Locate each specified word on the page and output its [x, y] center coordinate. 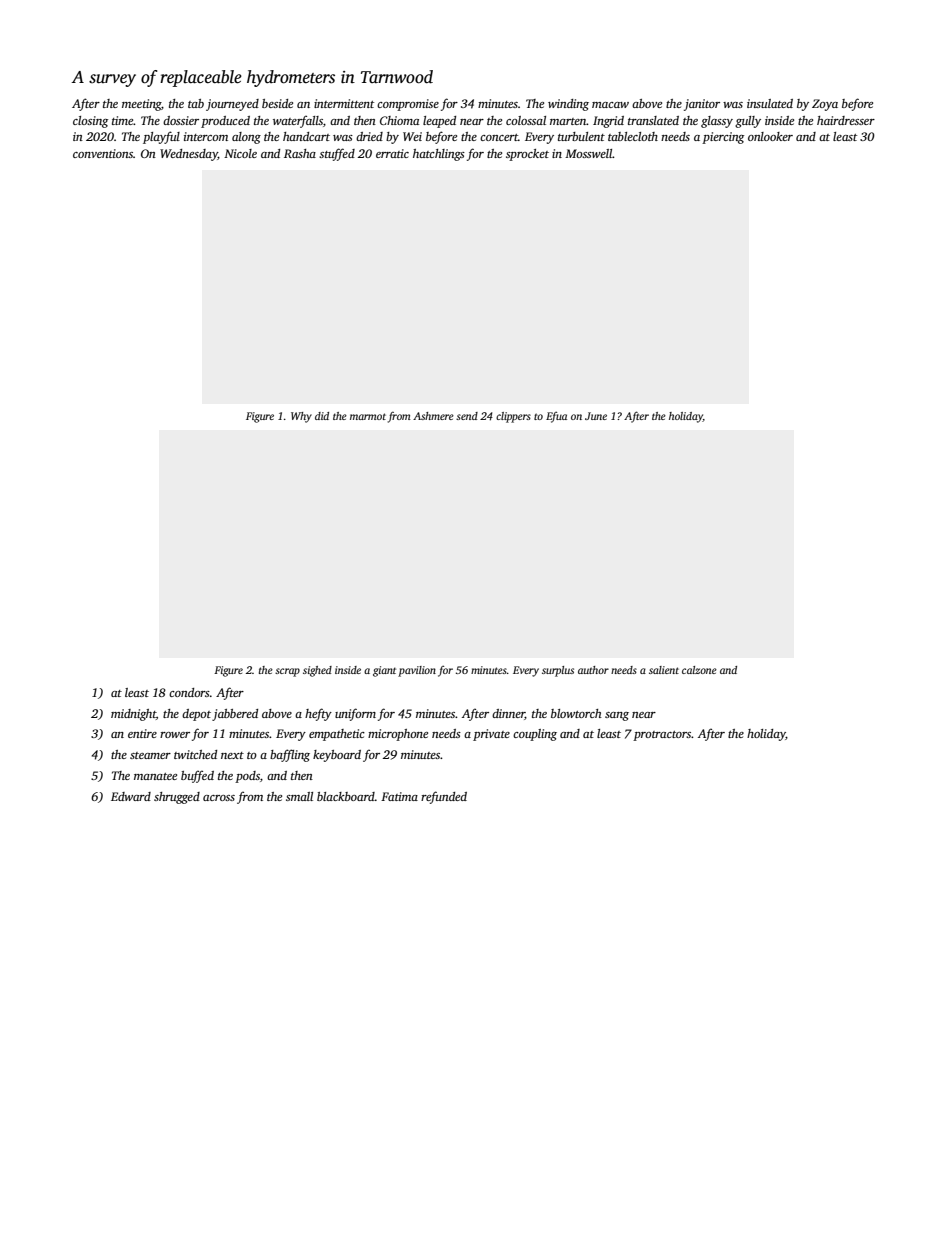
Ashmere [433, 416]
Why [301, 417]
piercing [723, 138]
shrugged [177, 798]
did [322, 416]
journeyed [232, 105]
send [467, 416]
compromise [408, 105]
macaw [610, 105]
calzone [699, 670]
